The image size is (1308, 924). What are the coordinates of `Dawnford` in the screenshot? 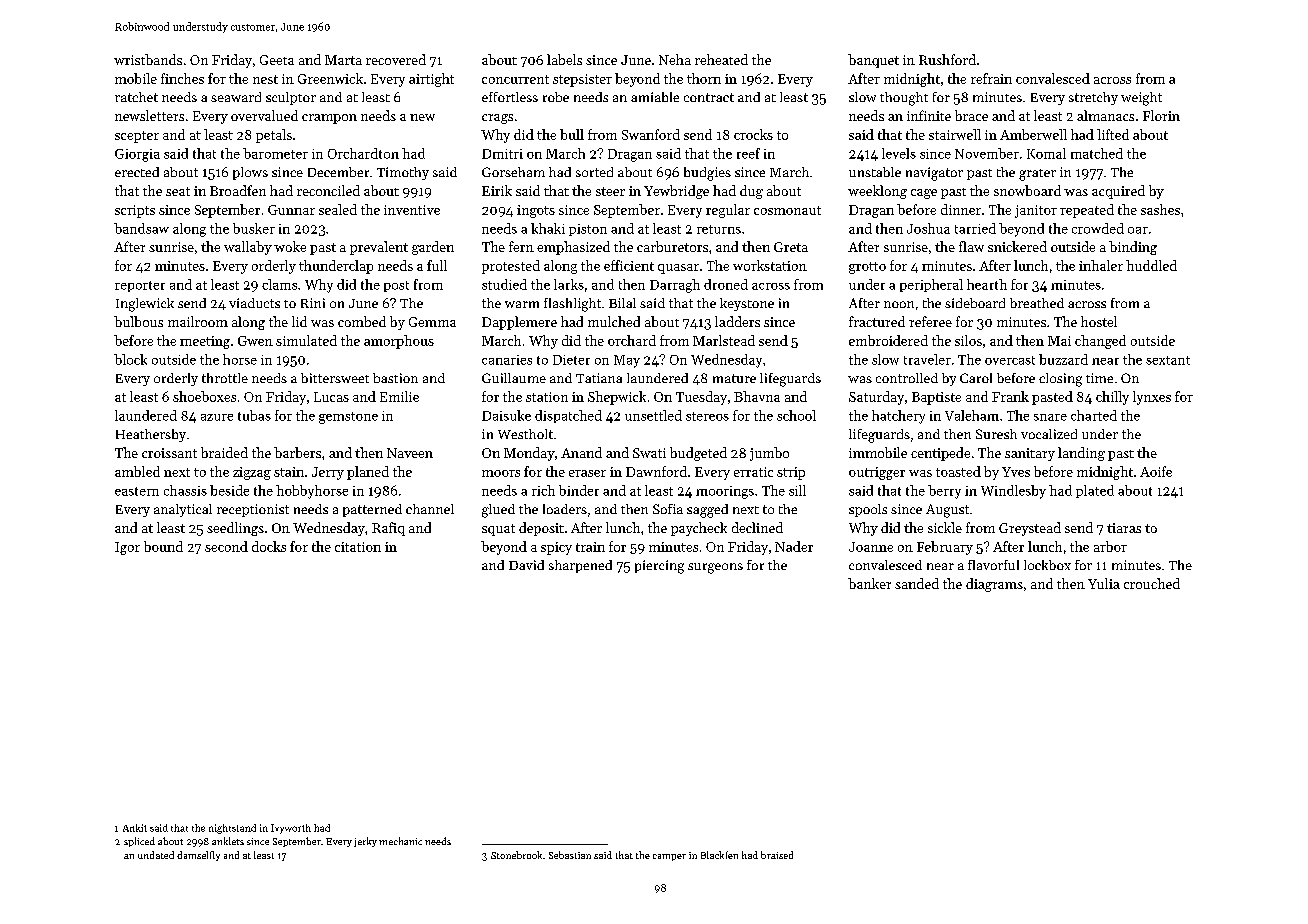 It's located at (656, 471).
